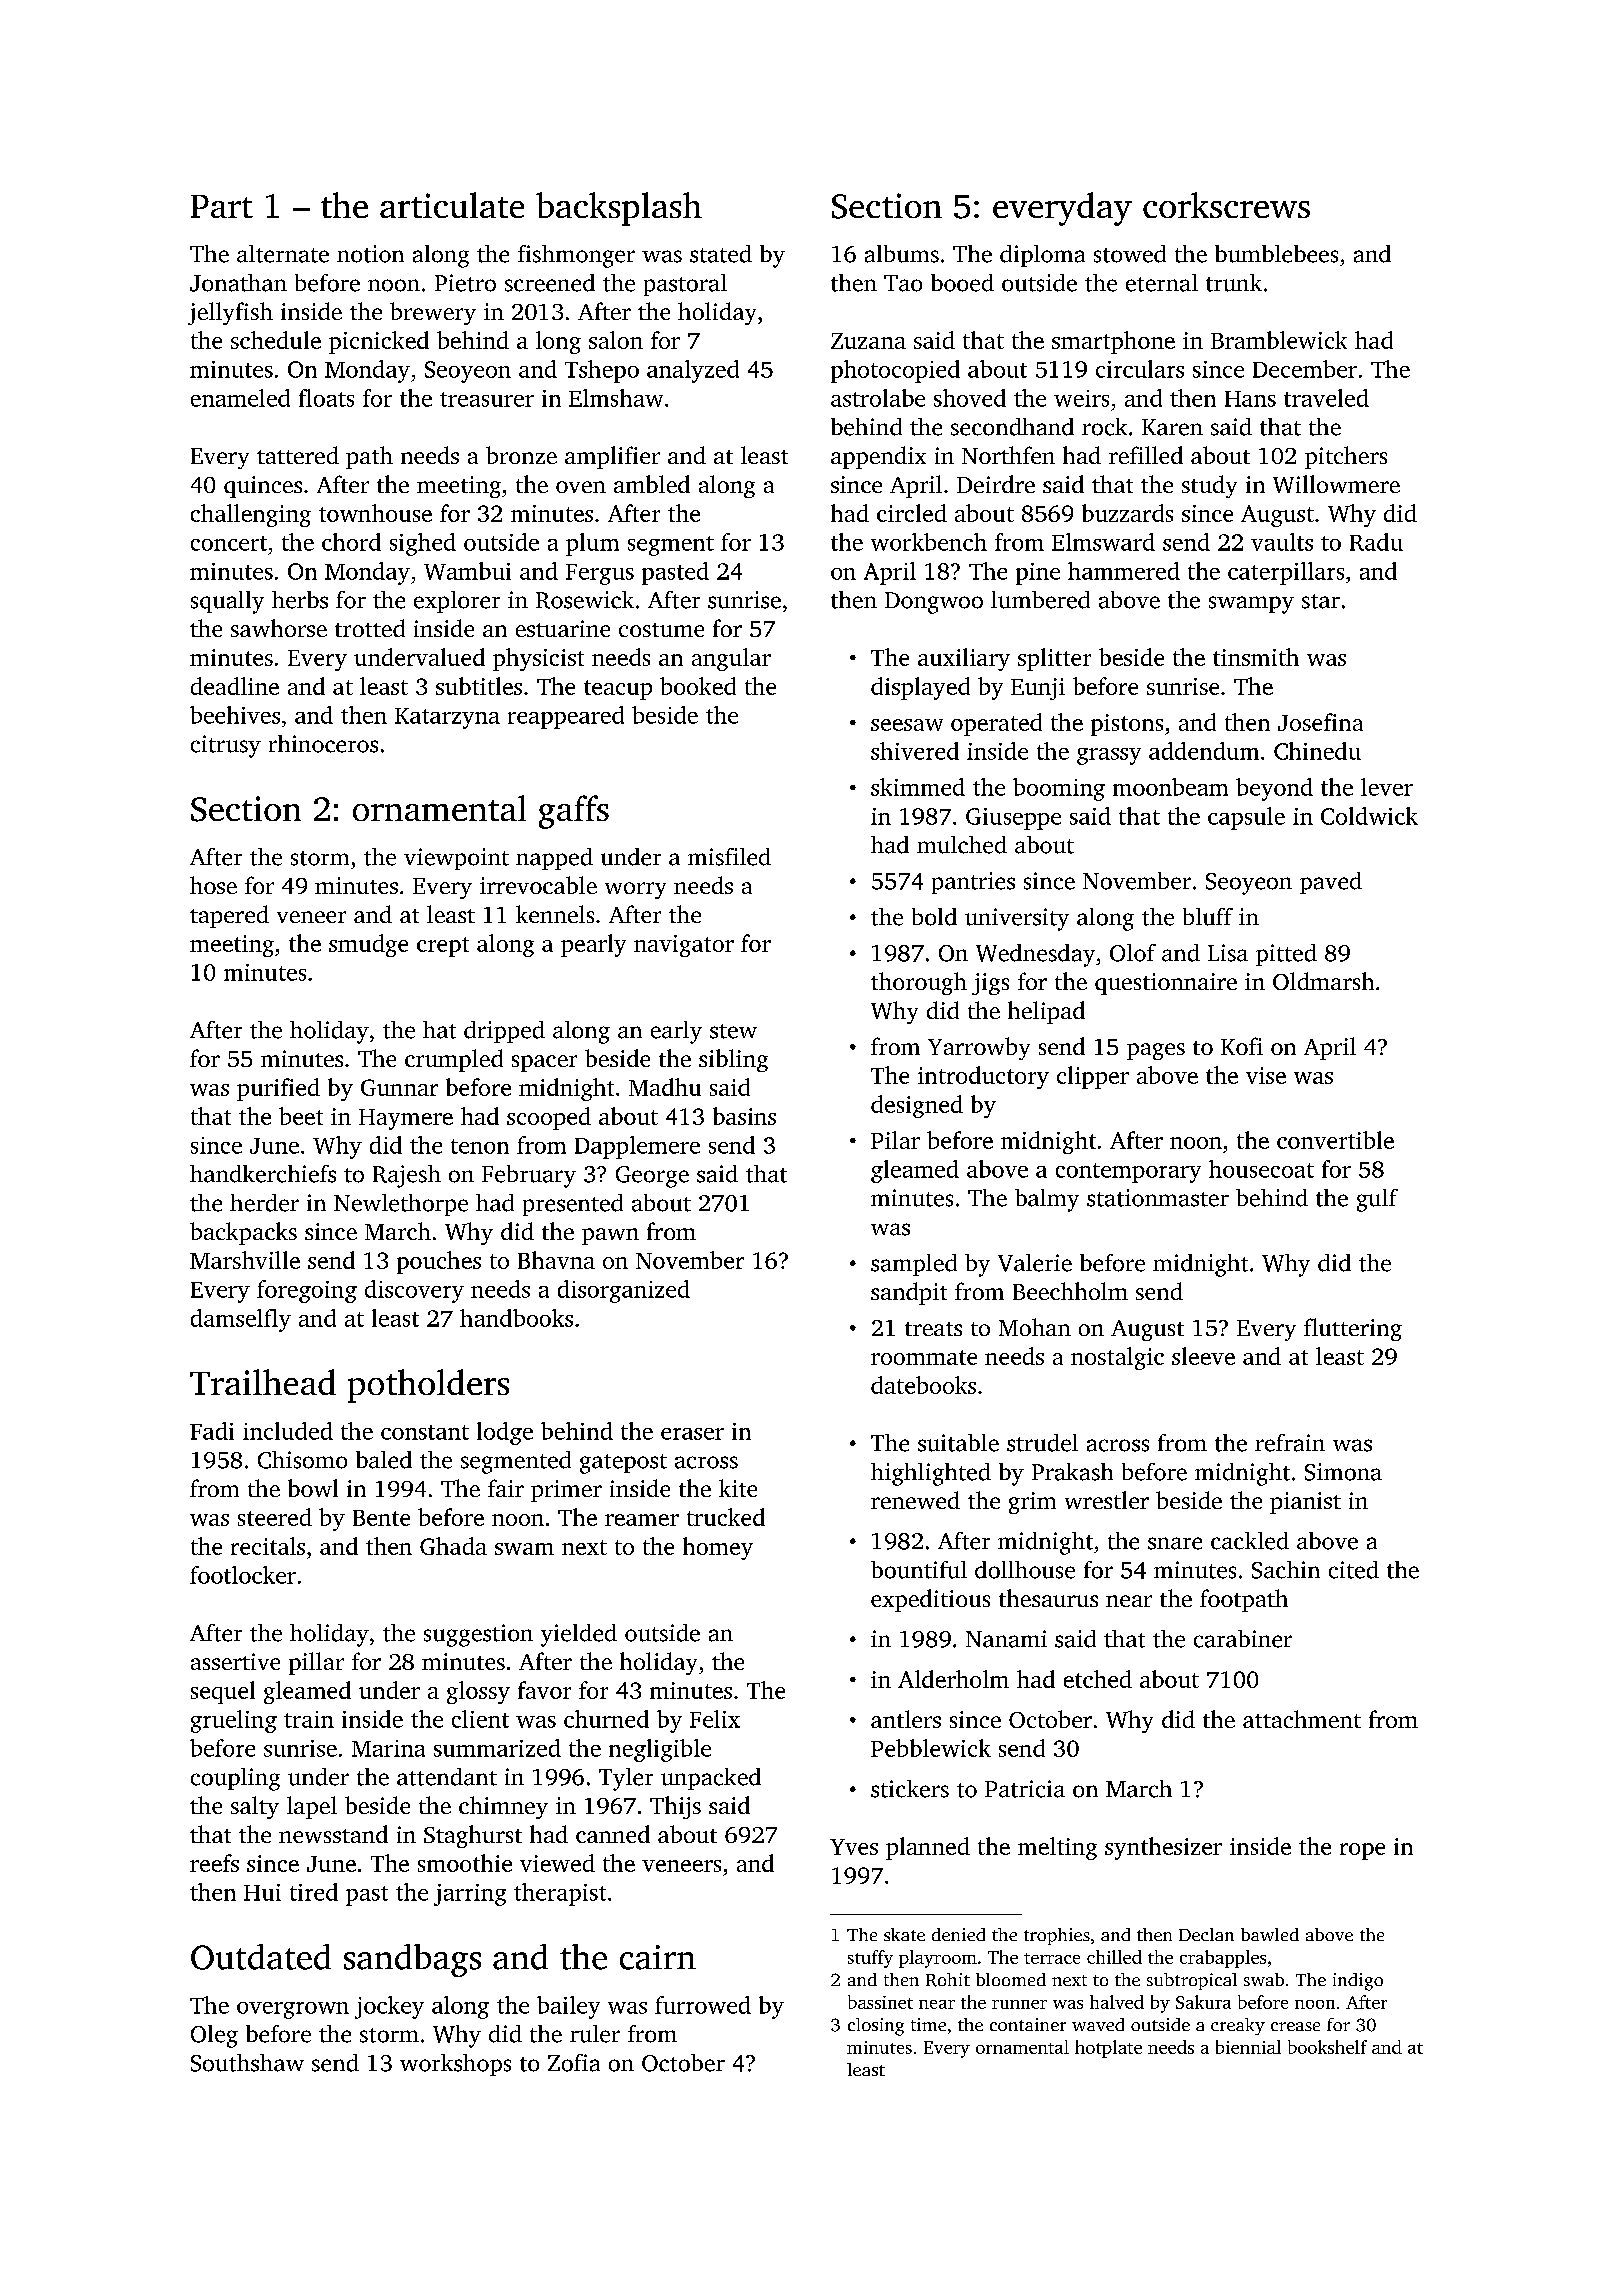 Image resolution: width=1620 pixels, height=2292 pixels. What do you see at coordinates (923, 1385) in the screenshot?
I see `datebooks` at bounding box center [923, 1385].
